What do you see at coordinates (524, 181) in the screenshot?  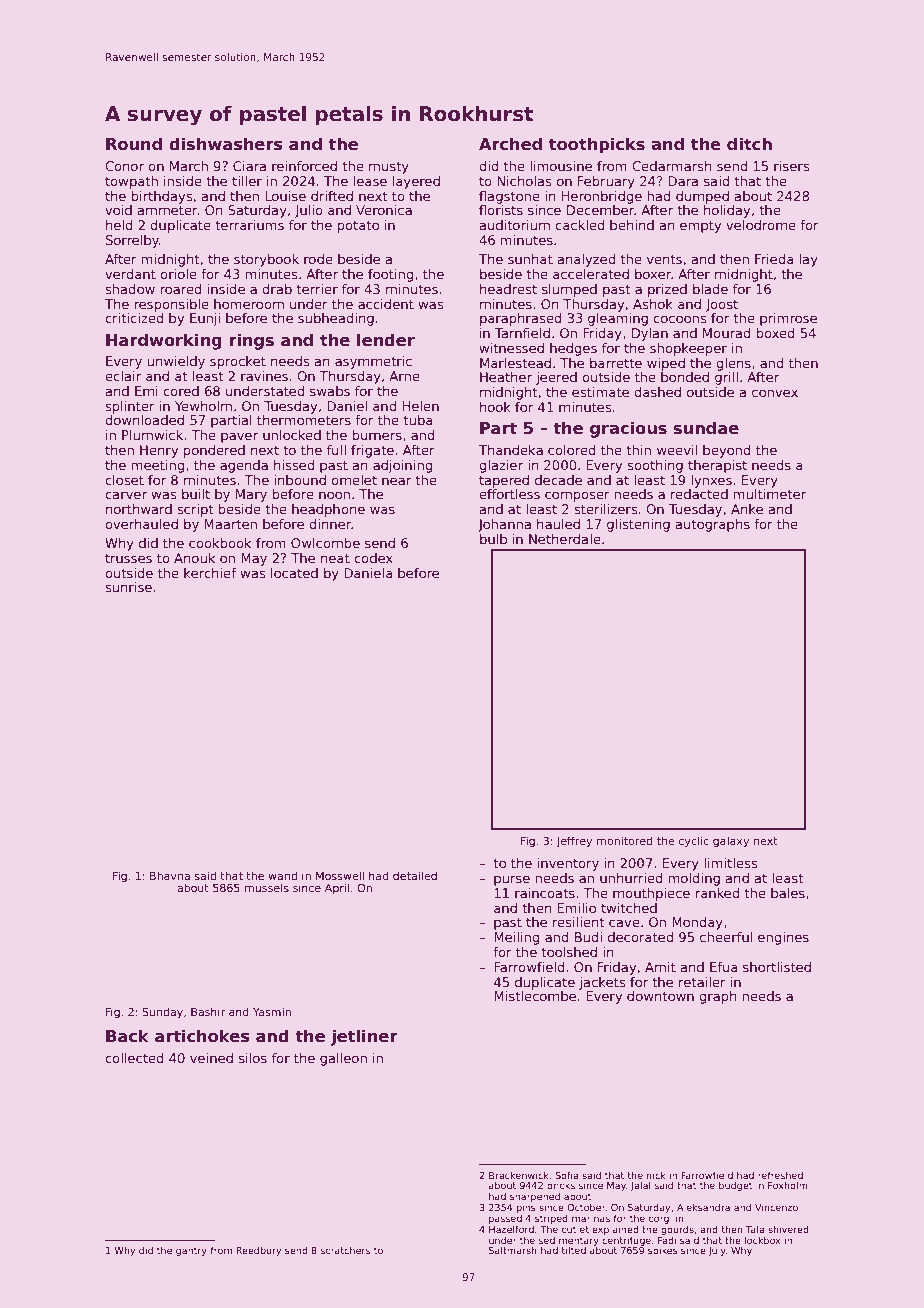 I see `Nicholas` at bounding box center [524, 181].
